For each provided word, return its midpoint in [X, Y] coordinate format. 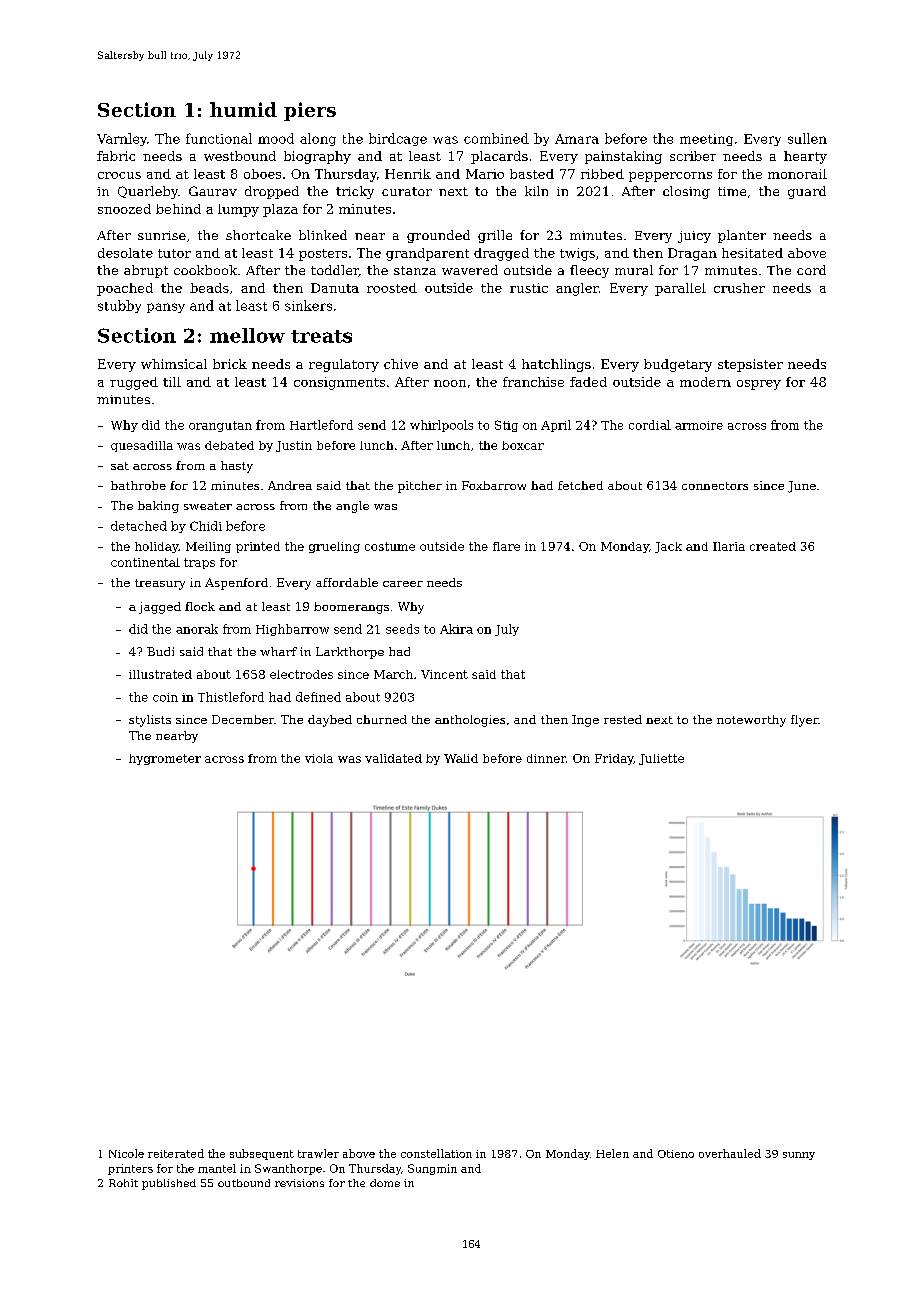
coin [165, 697]
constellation [436, 1153]
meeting [706, 140]
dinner [546, 758]
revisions [299, 1183]
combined [496, 138]
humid [243, 109]
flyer [804, 721]
